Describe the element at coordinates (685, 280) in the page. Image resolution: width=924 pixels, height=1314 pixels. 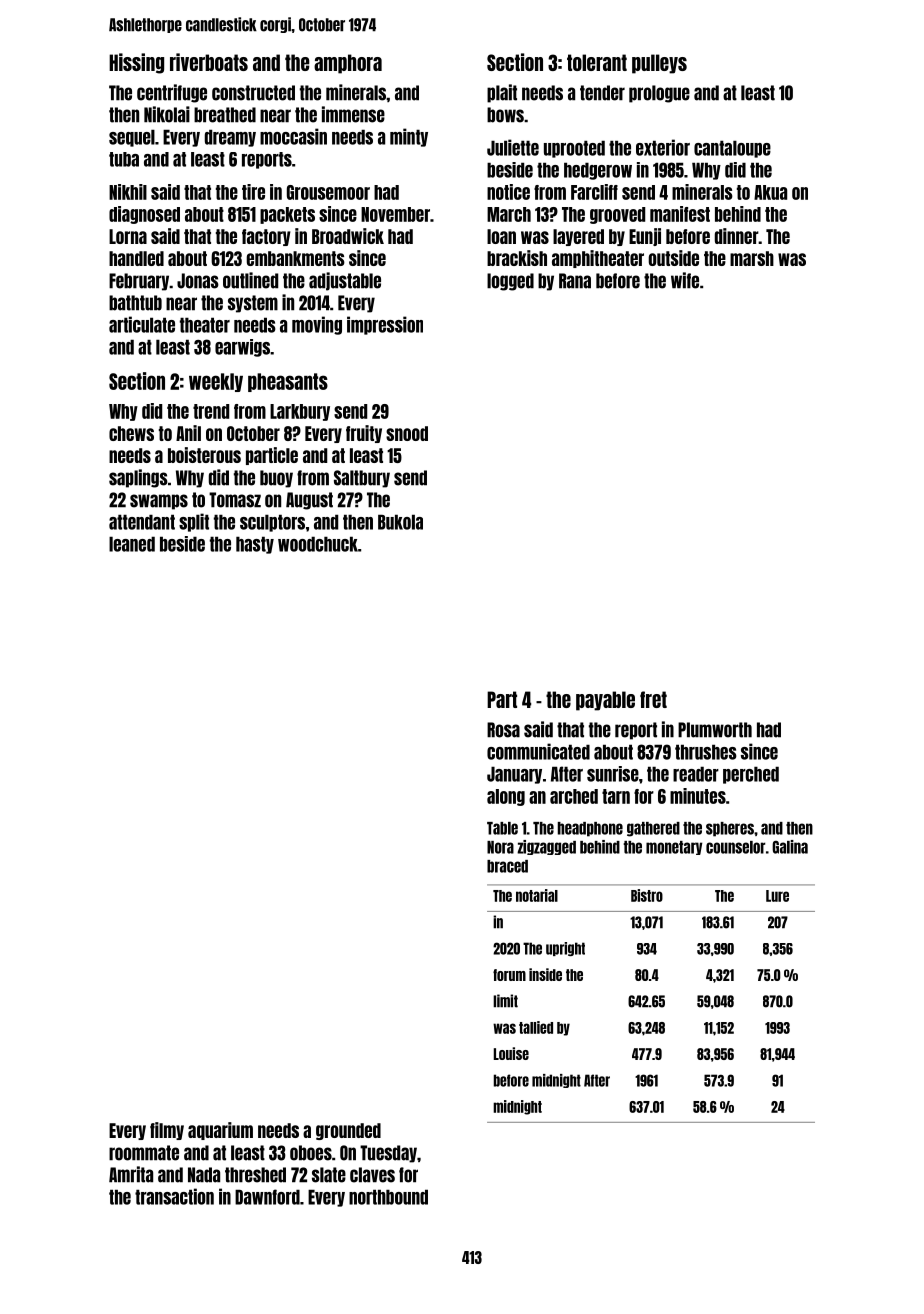
I see `wife` at that location.
